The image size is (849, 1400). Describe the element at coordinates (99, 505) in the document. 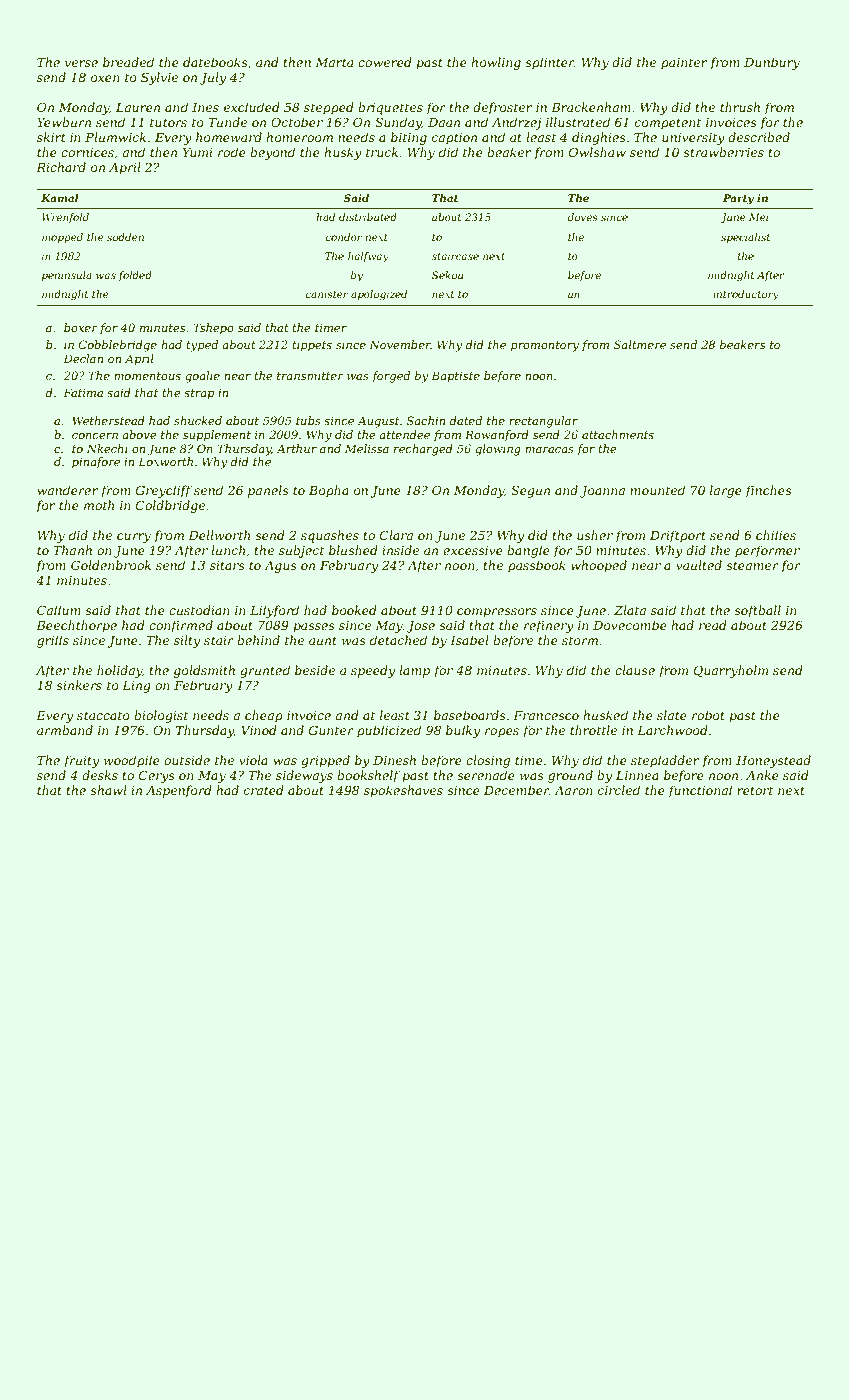

I see `moth` at that location.
